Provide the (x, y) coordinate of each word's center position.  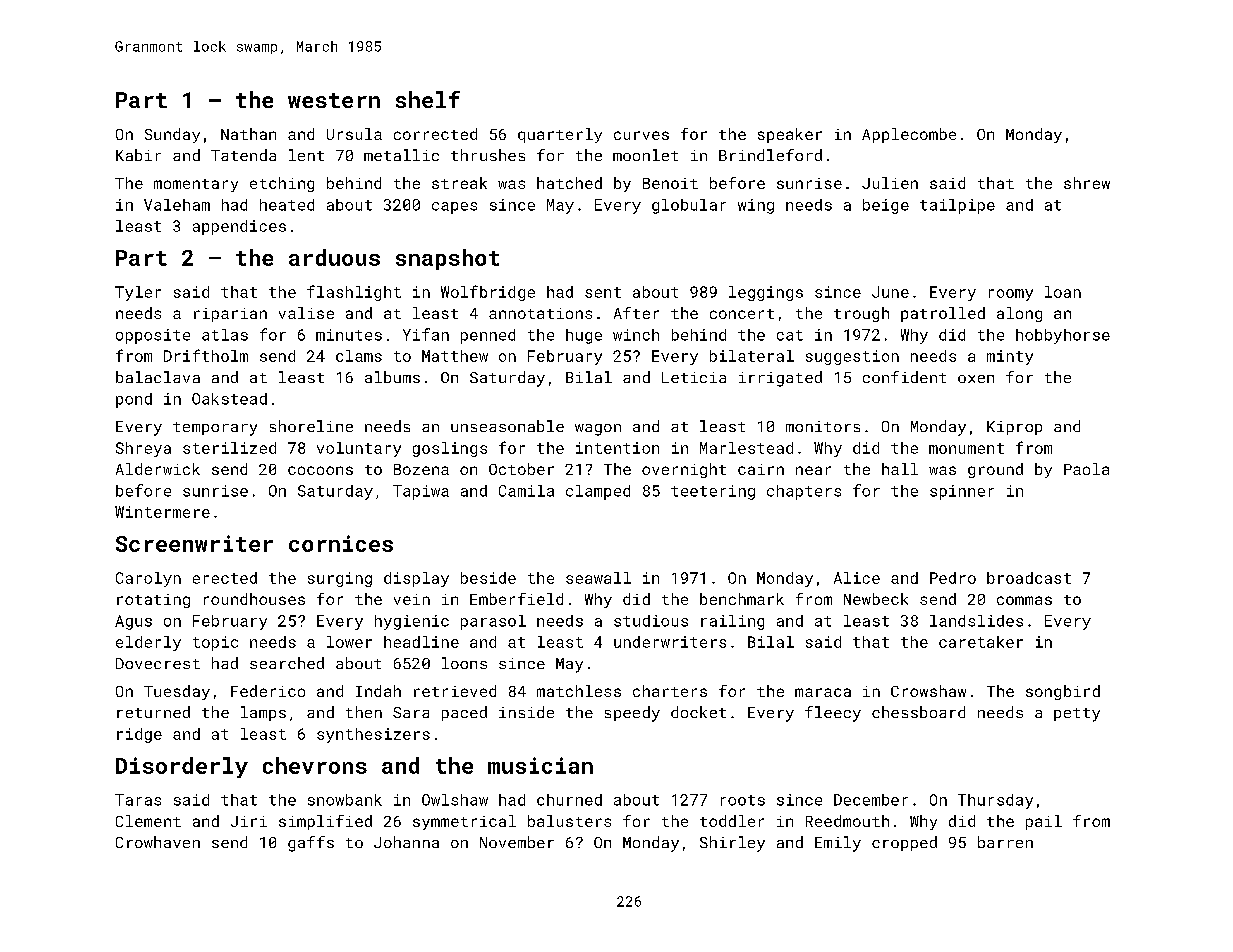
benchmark (742, 599)
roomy (1011, 295)
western (334, 100)
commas (1024, 600)
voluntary (359, 449)
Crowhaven (158, 842)
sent (603, 292)
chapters (804, 492)
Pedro (953, 578)
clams (359, 356)
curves (641, 135)
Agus (133, 622)
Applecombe (909, 135)
